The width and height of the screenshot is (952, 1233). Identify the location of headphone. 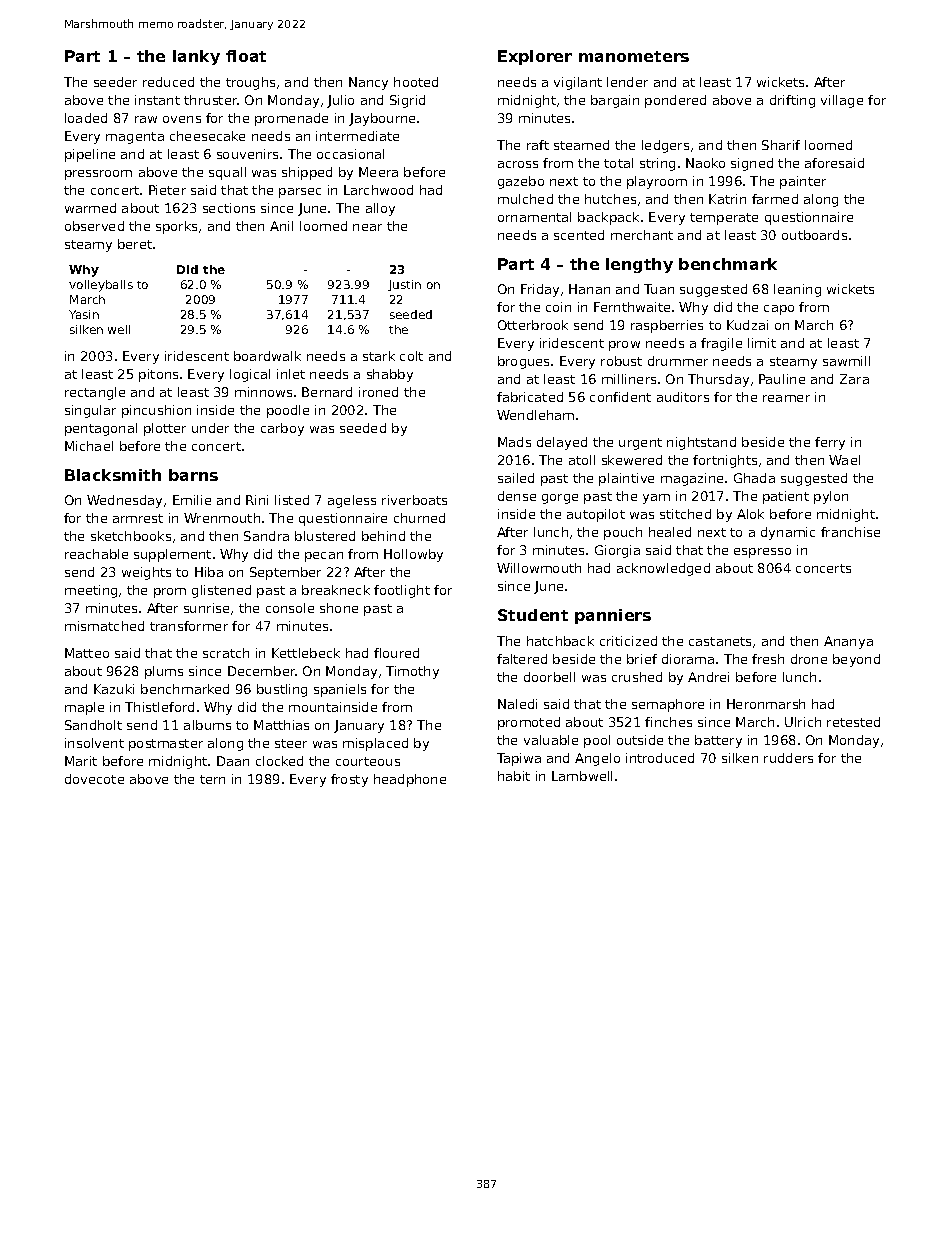
(410, 780).
